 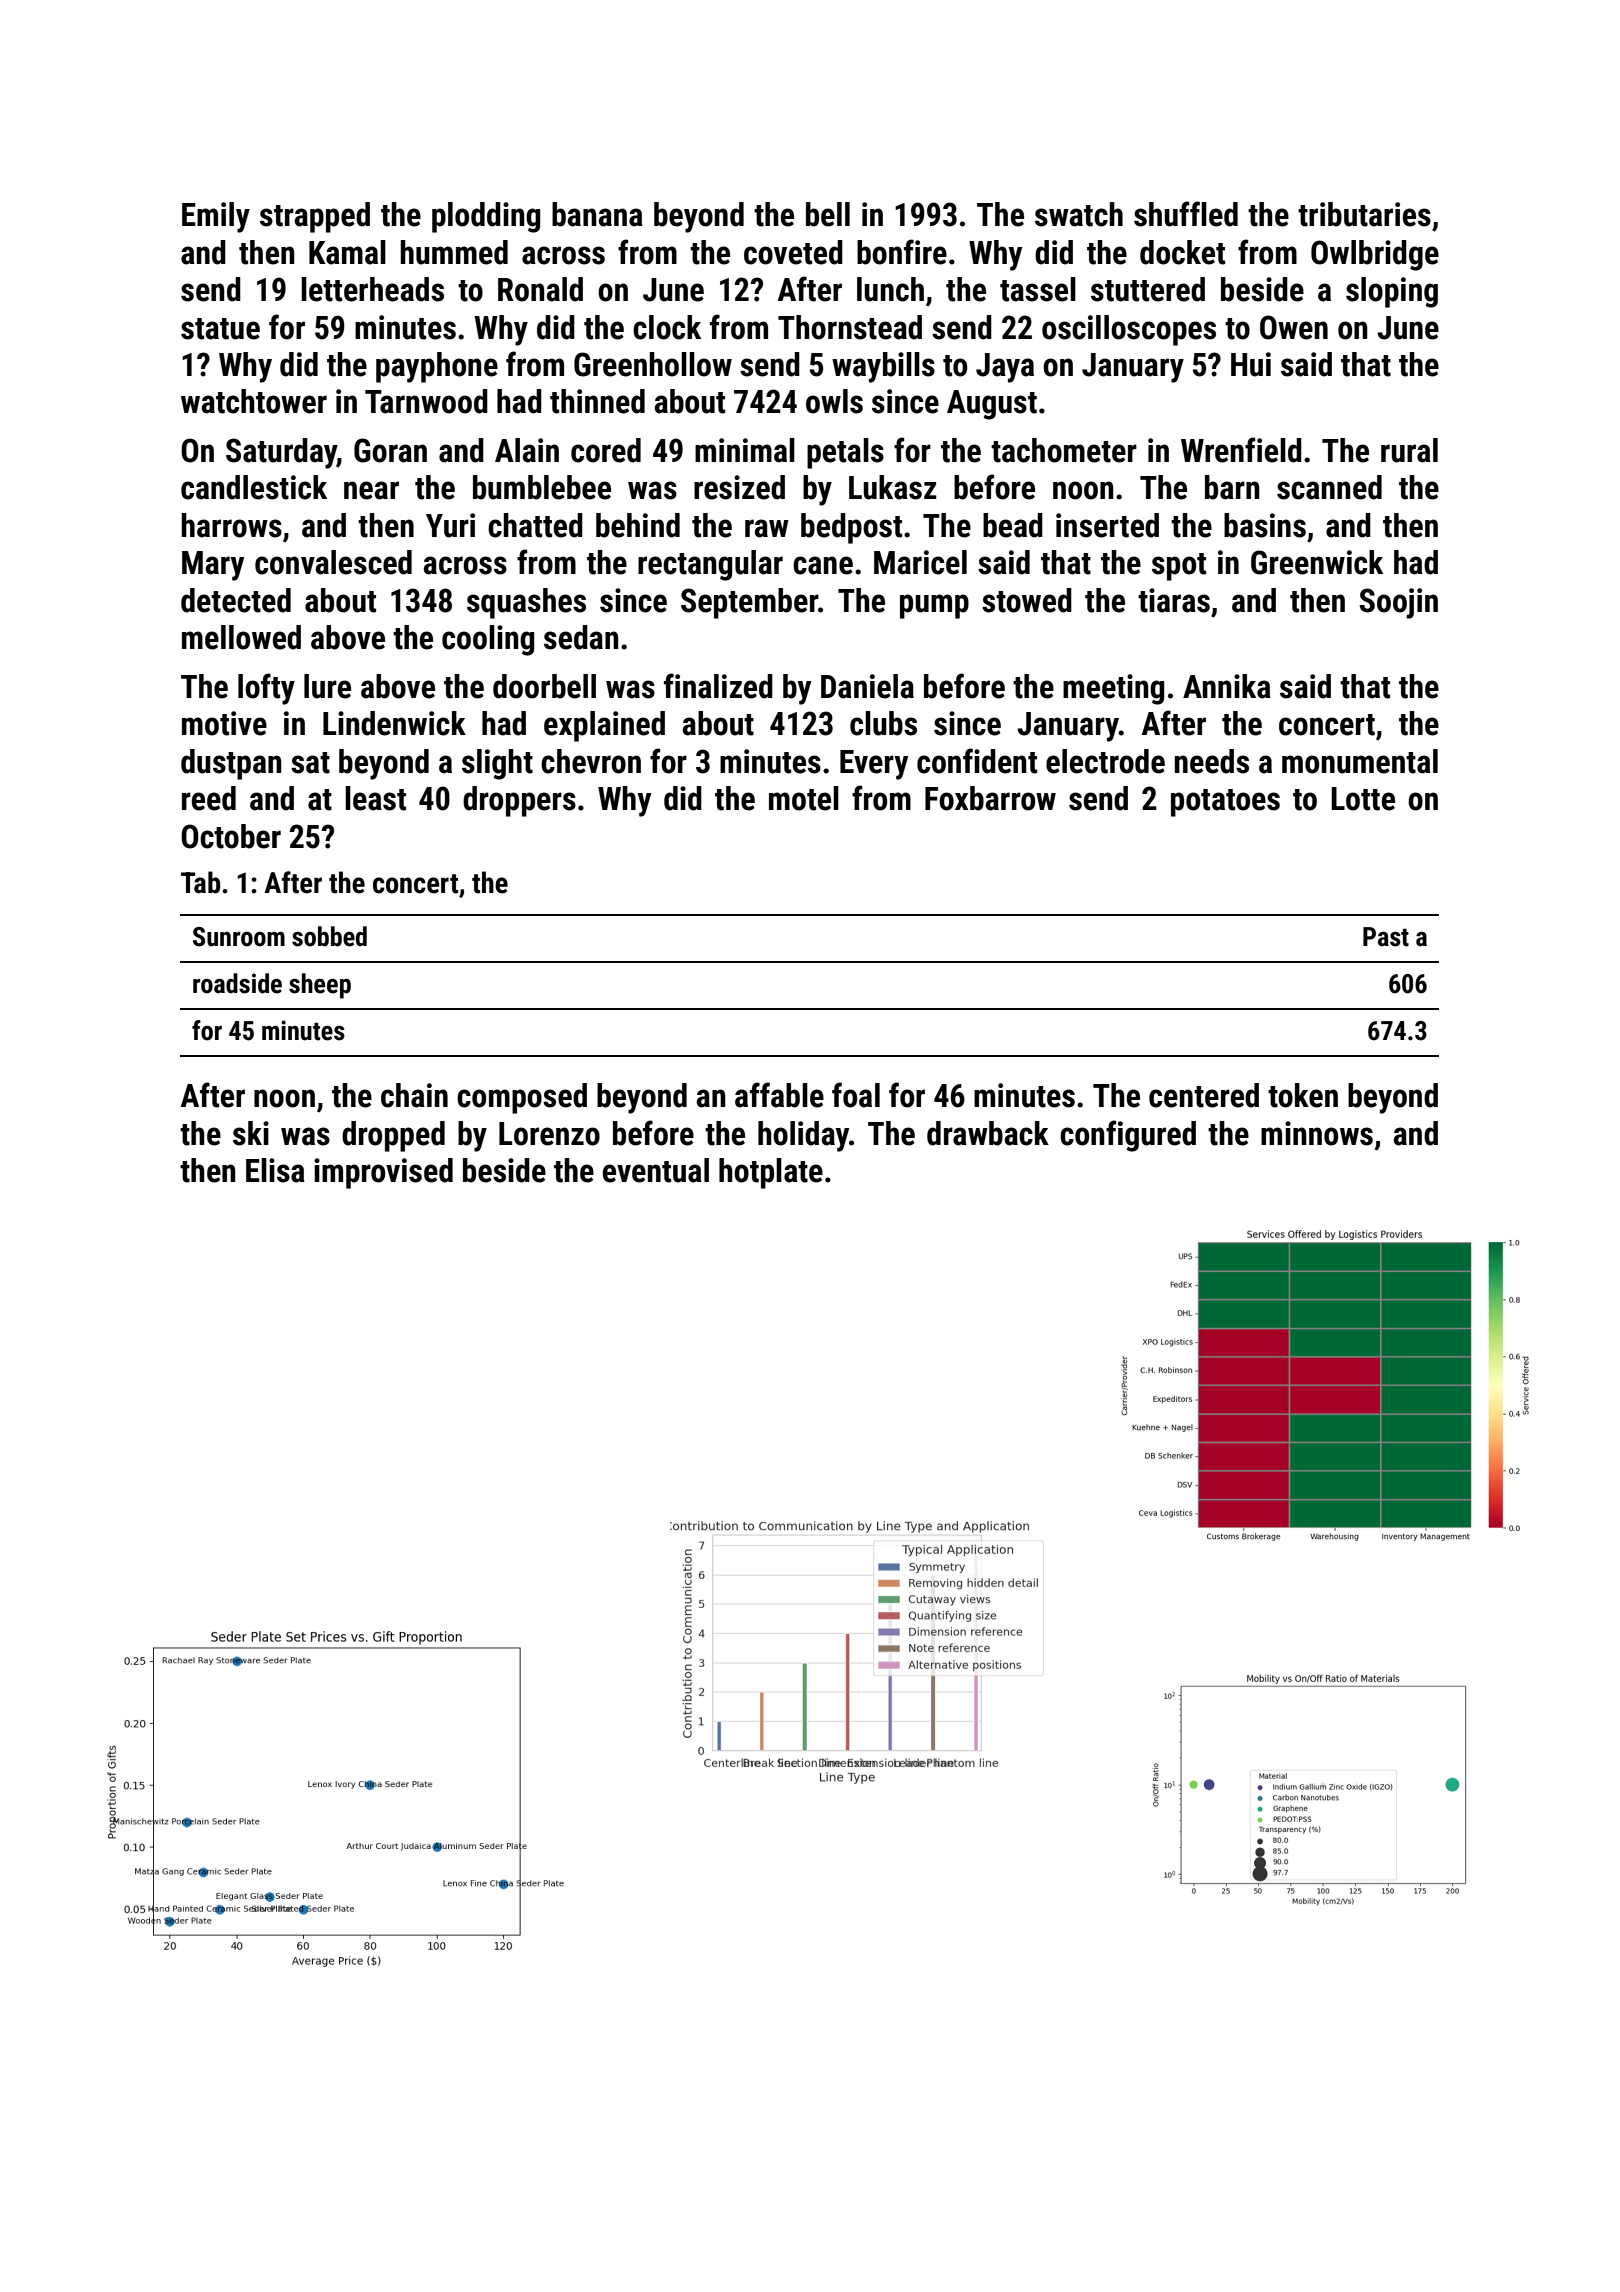 What do you see at coordinates (1360, 761) in the page?
I see `monumental` at bounding box center [1360, 761].
